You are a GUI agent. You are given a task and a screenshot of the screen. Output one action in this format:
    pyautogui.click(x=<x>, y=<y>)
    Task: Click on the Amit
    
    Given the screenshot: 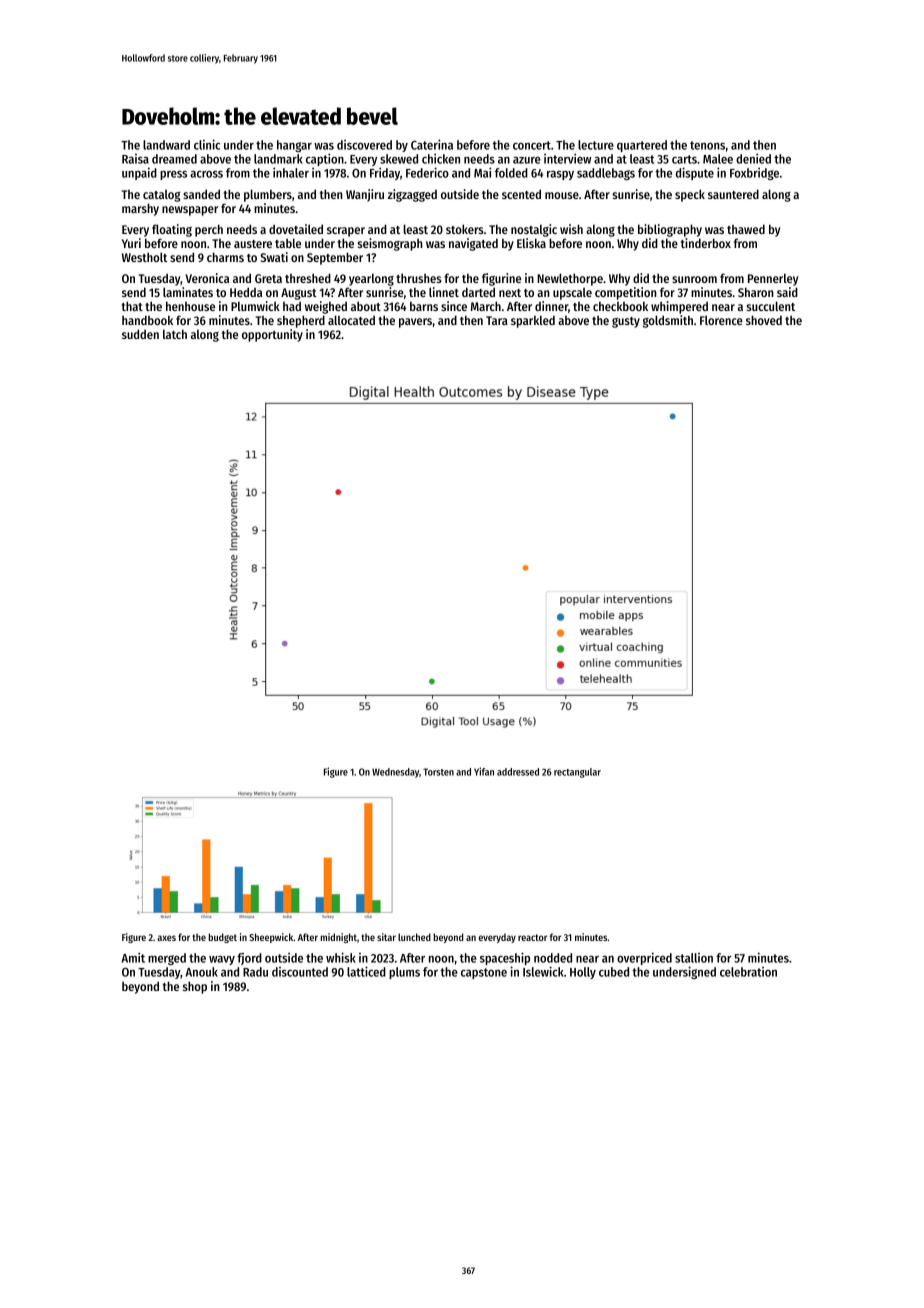 What is the action you would take?
    pyautogui.click(x=133, y=957)
